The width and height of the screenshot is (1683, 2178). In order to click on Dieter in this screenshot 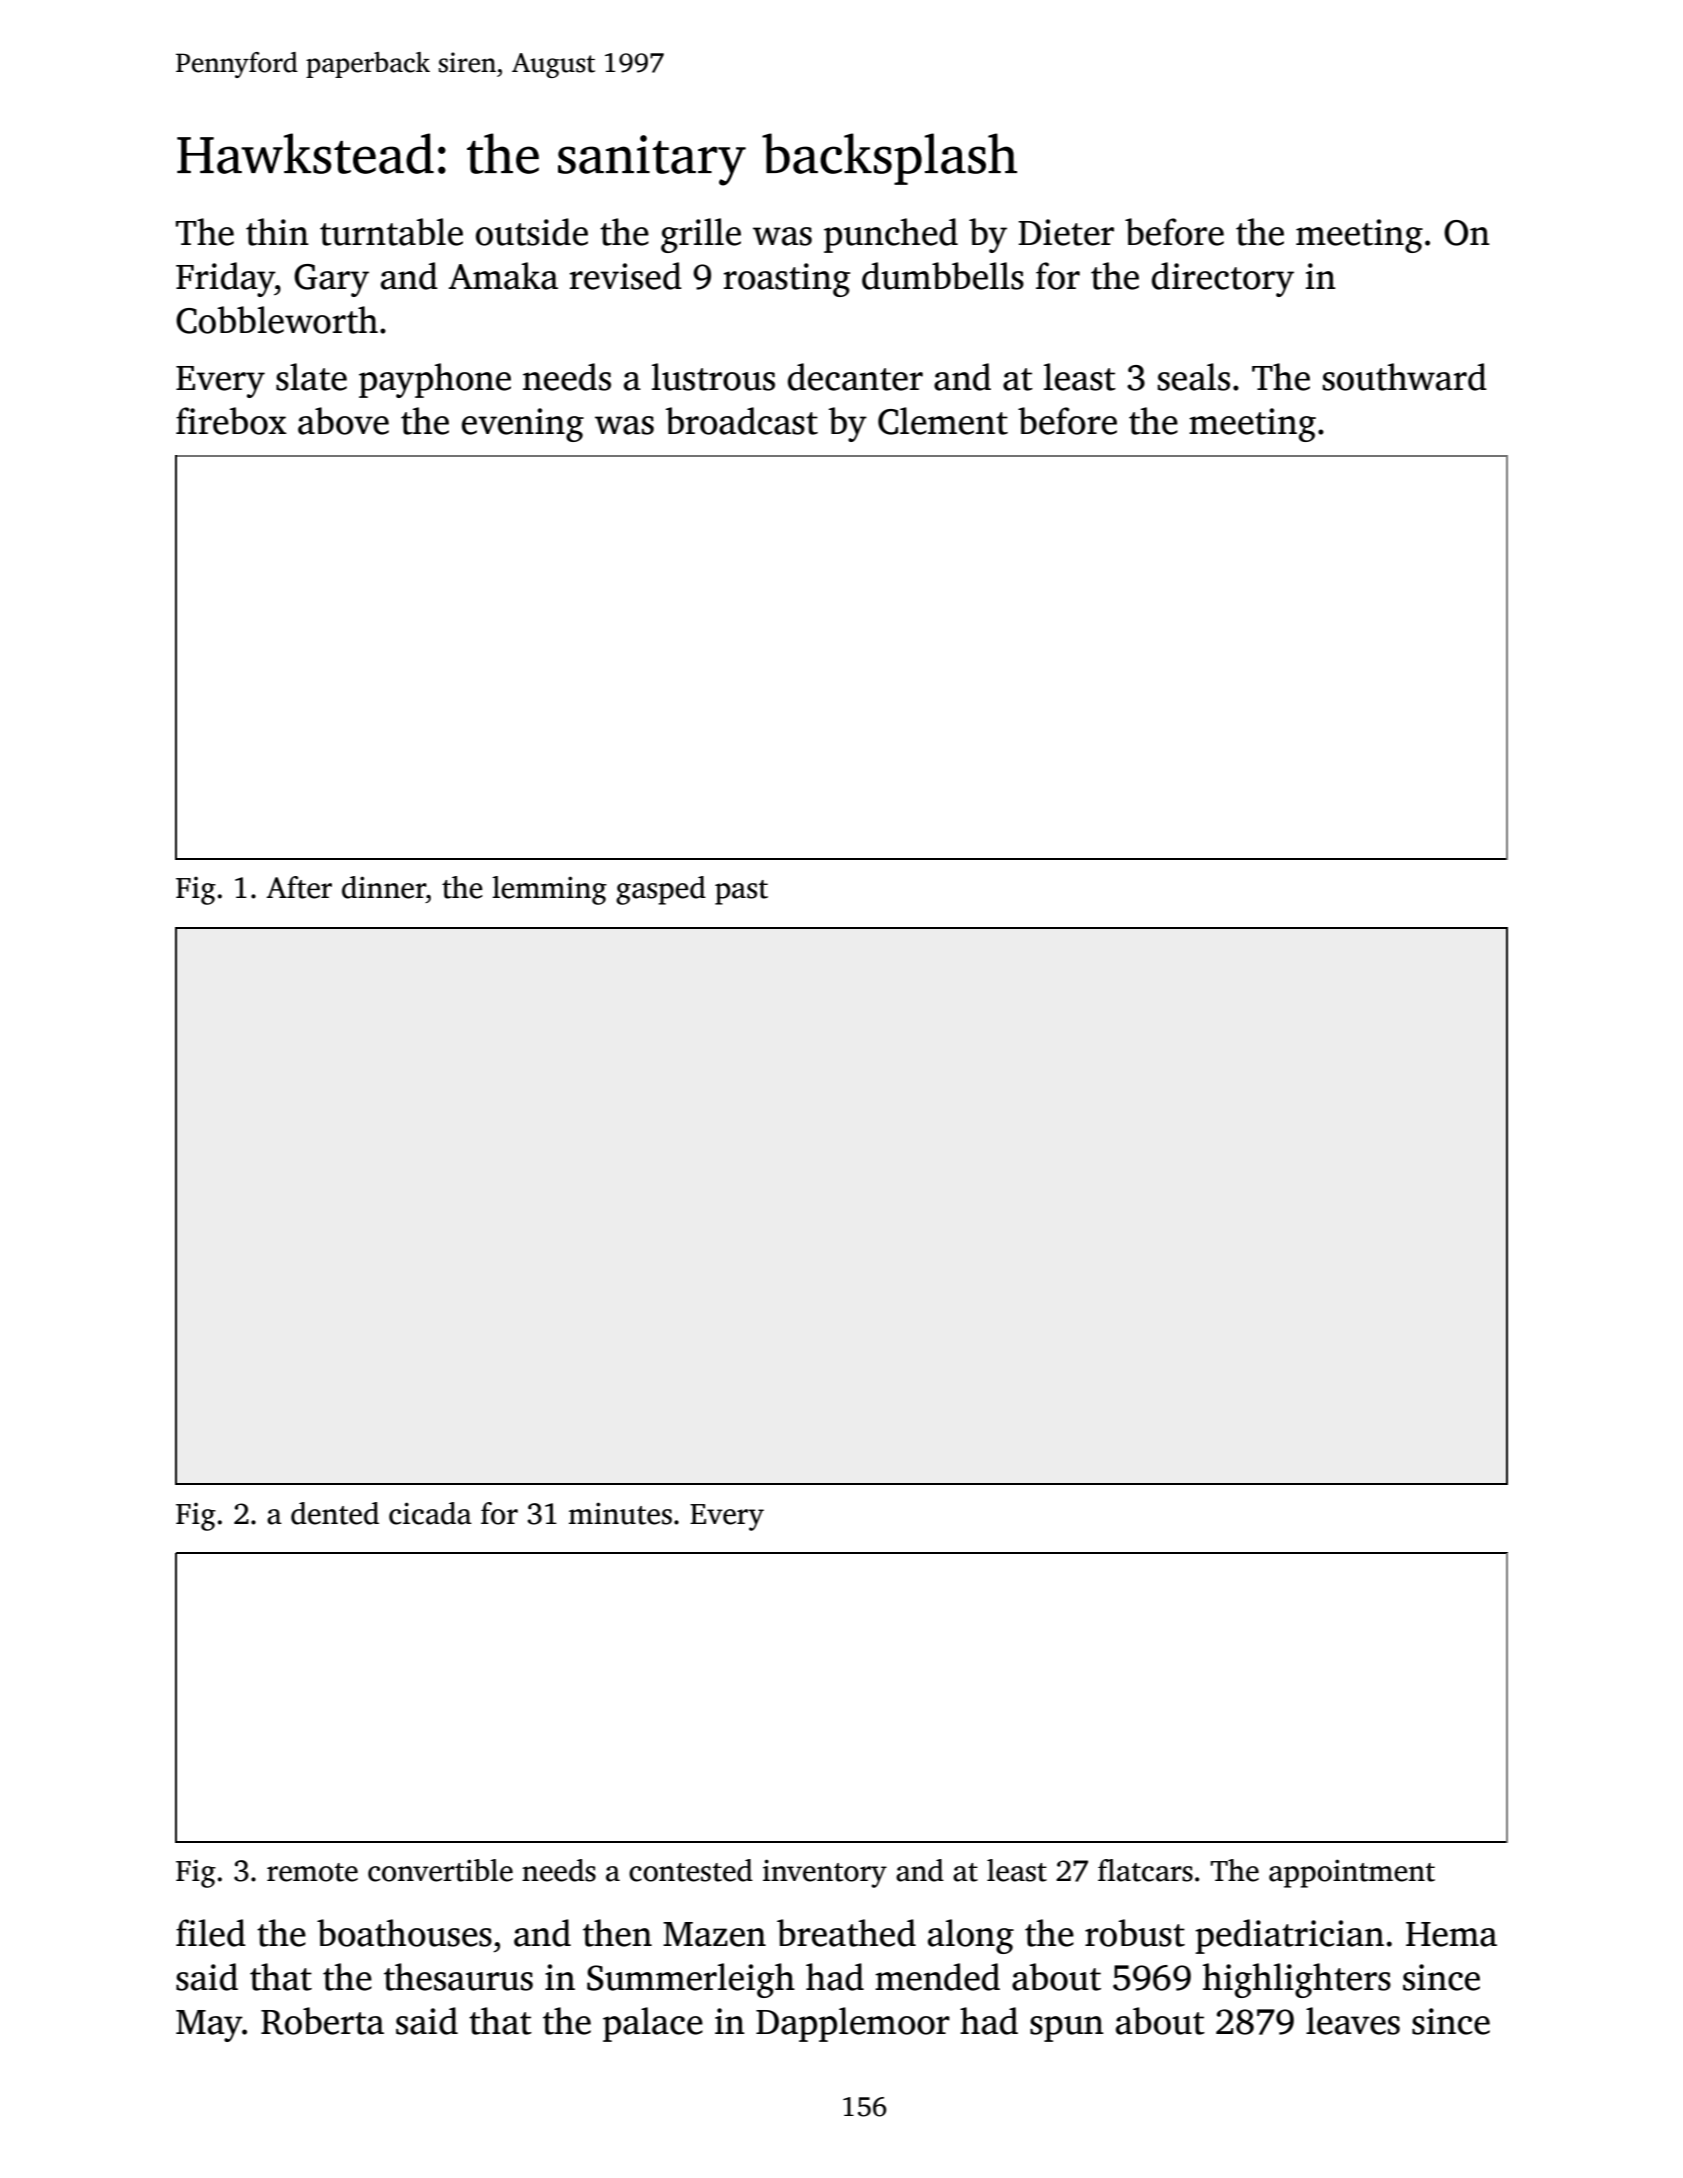, I will do `click(1066, 232)`.
